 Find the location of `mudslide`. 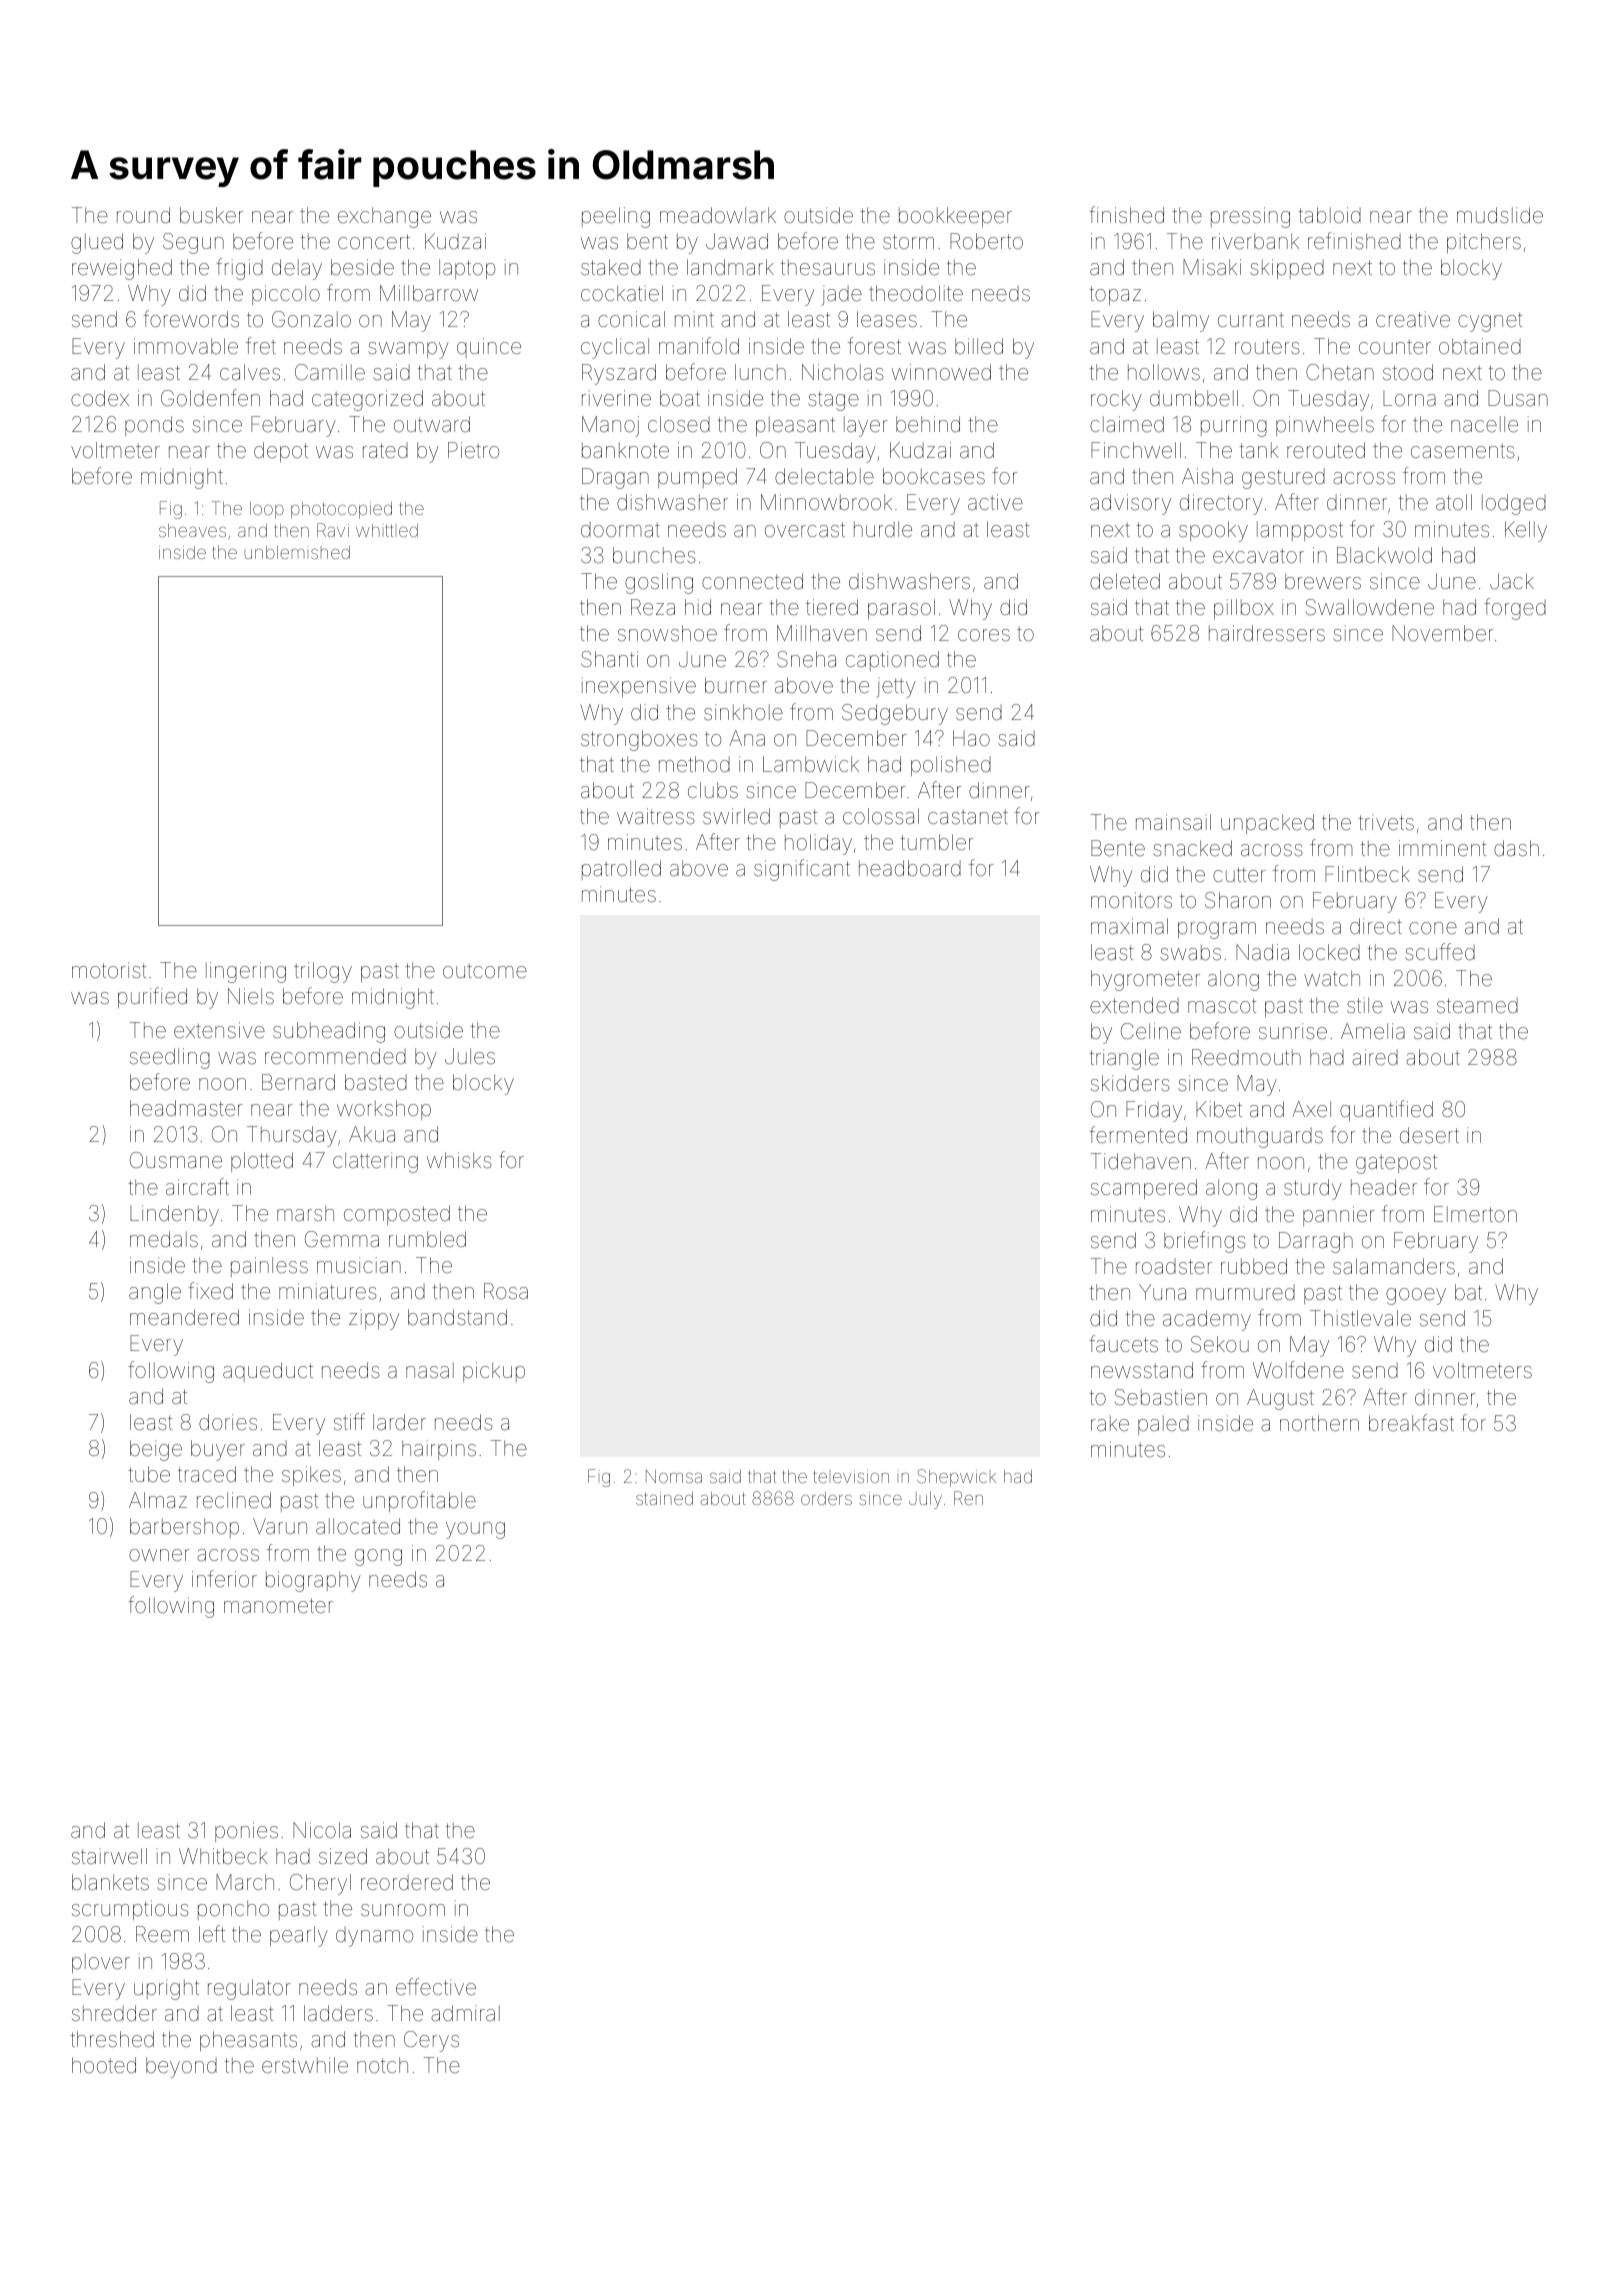

mudslide is located at coordinates (1500, 215).
